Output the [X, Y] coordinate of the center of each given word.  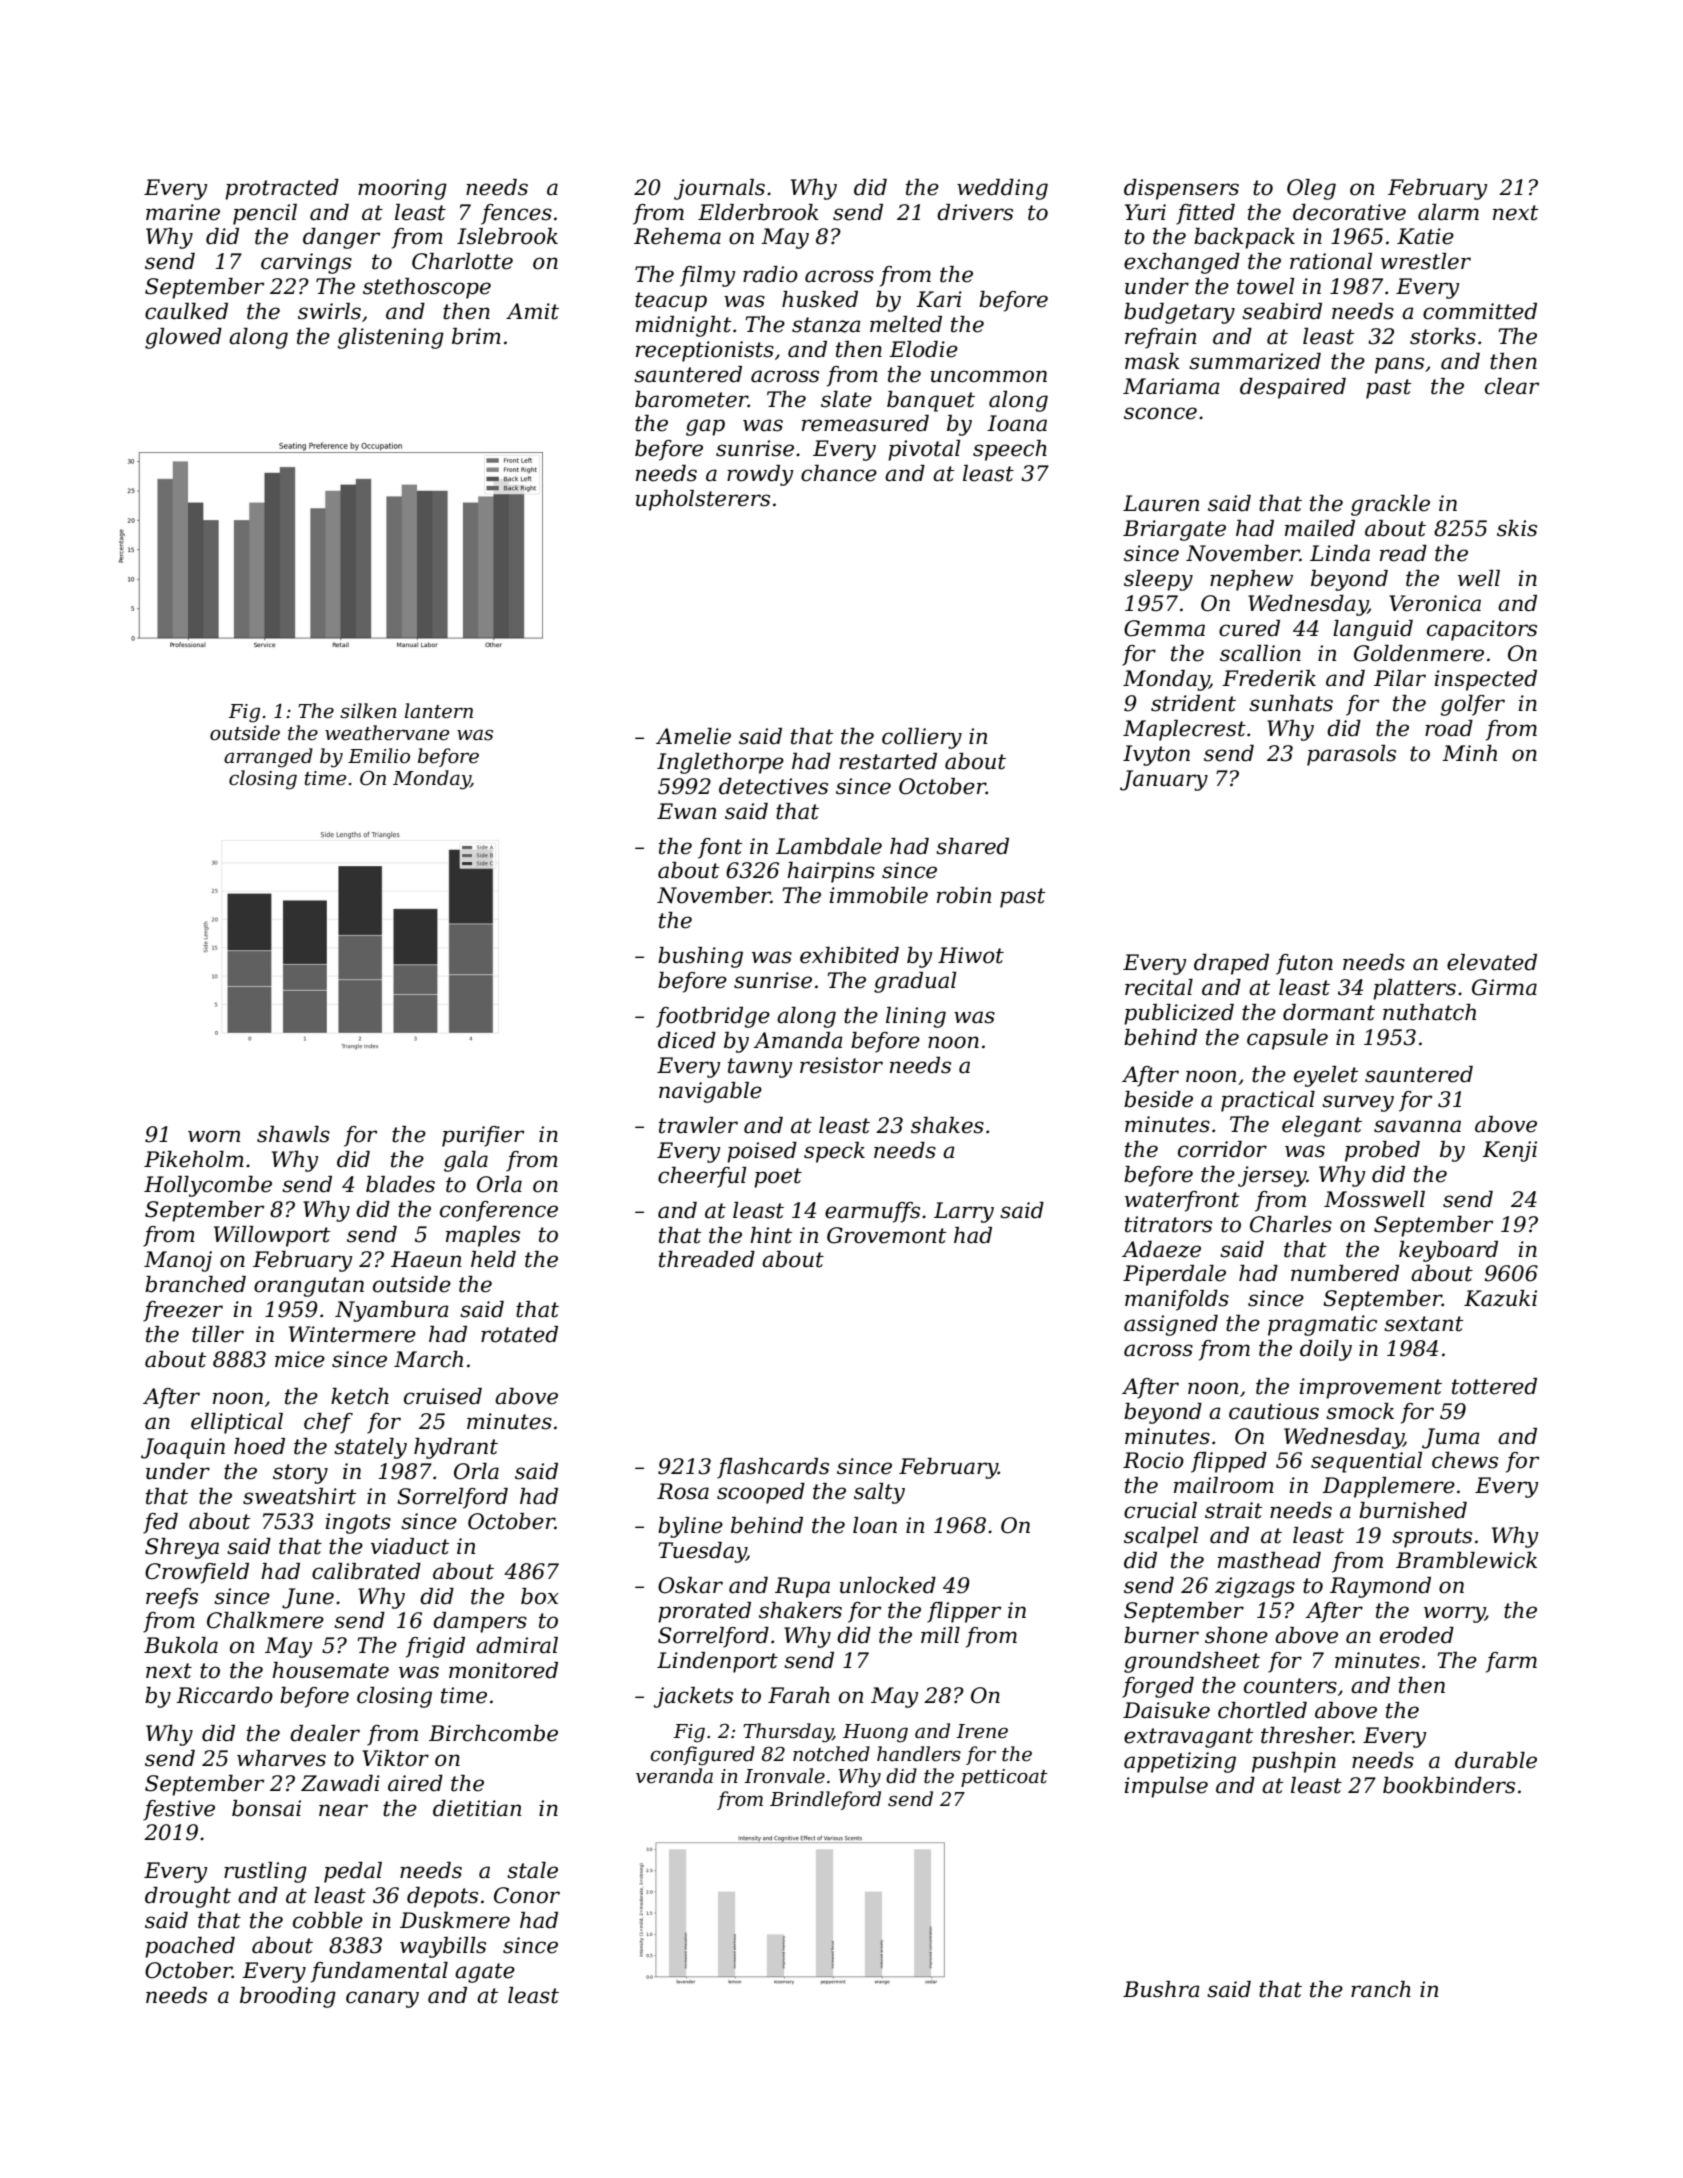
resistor [841, 1065]
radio [770, 274]
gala [466, 1161]
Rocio [1153, 1460]
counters [1290, 1686]
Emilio [379, 756]
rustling [265, 1872]
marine [183, 212]
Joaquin [183, 1448]
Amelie [693, 736]
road [1449, 728]
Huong [875, 1733]
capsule [1287, 1039]
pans [1399, 365]
